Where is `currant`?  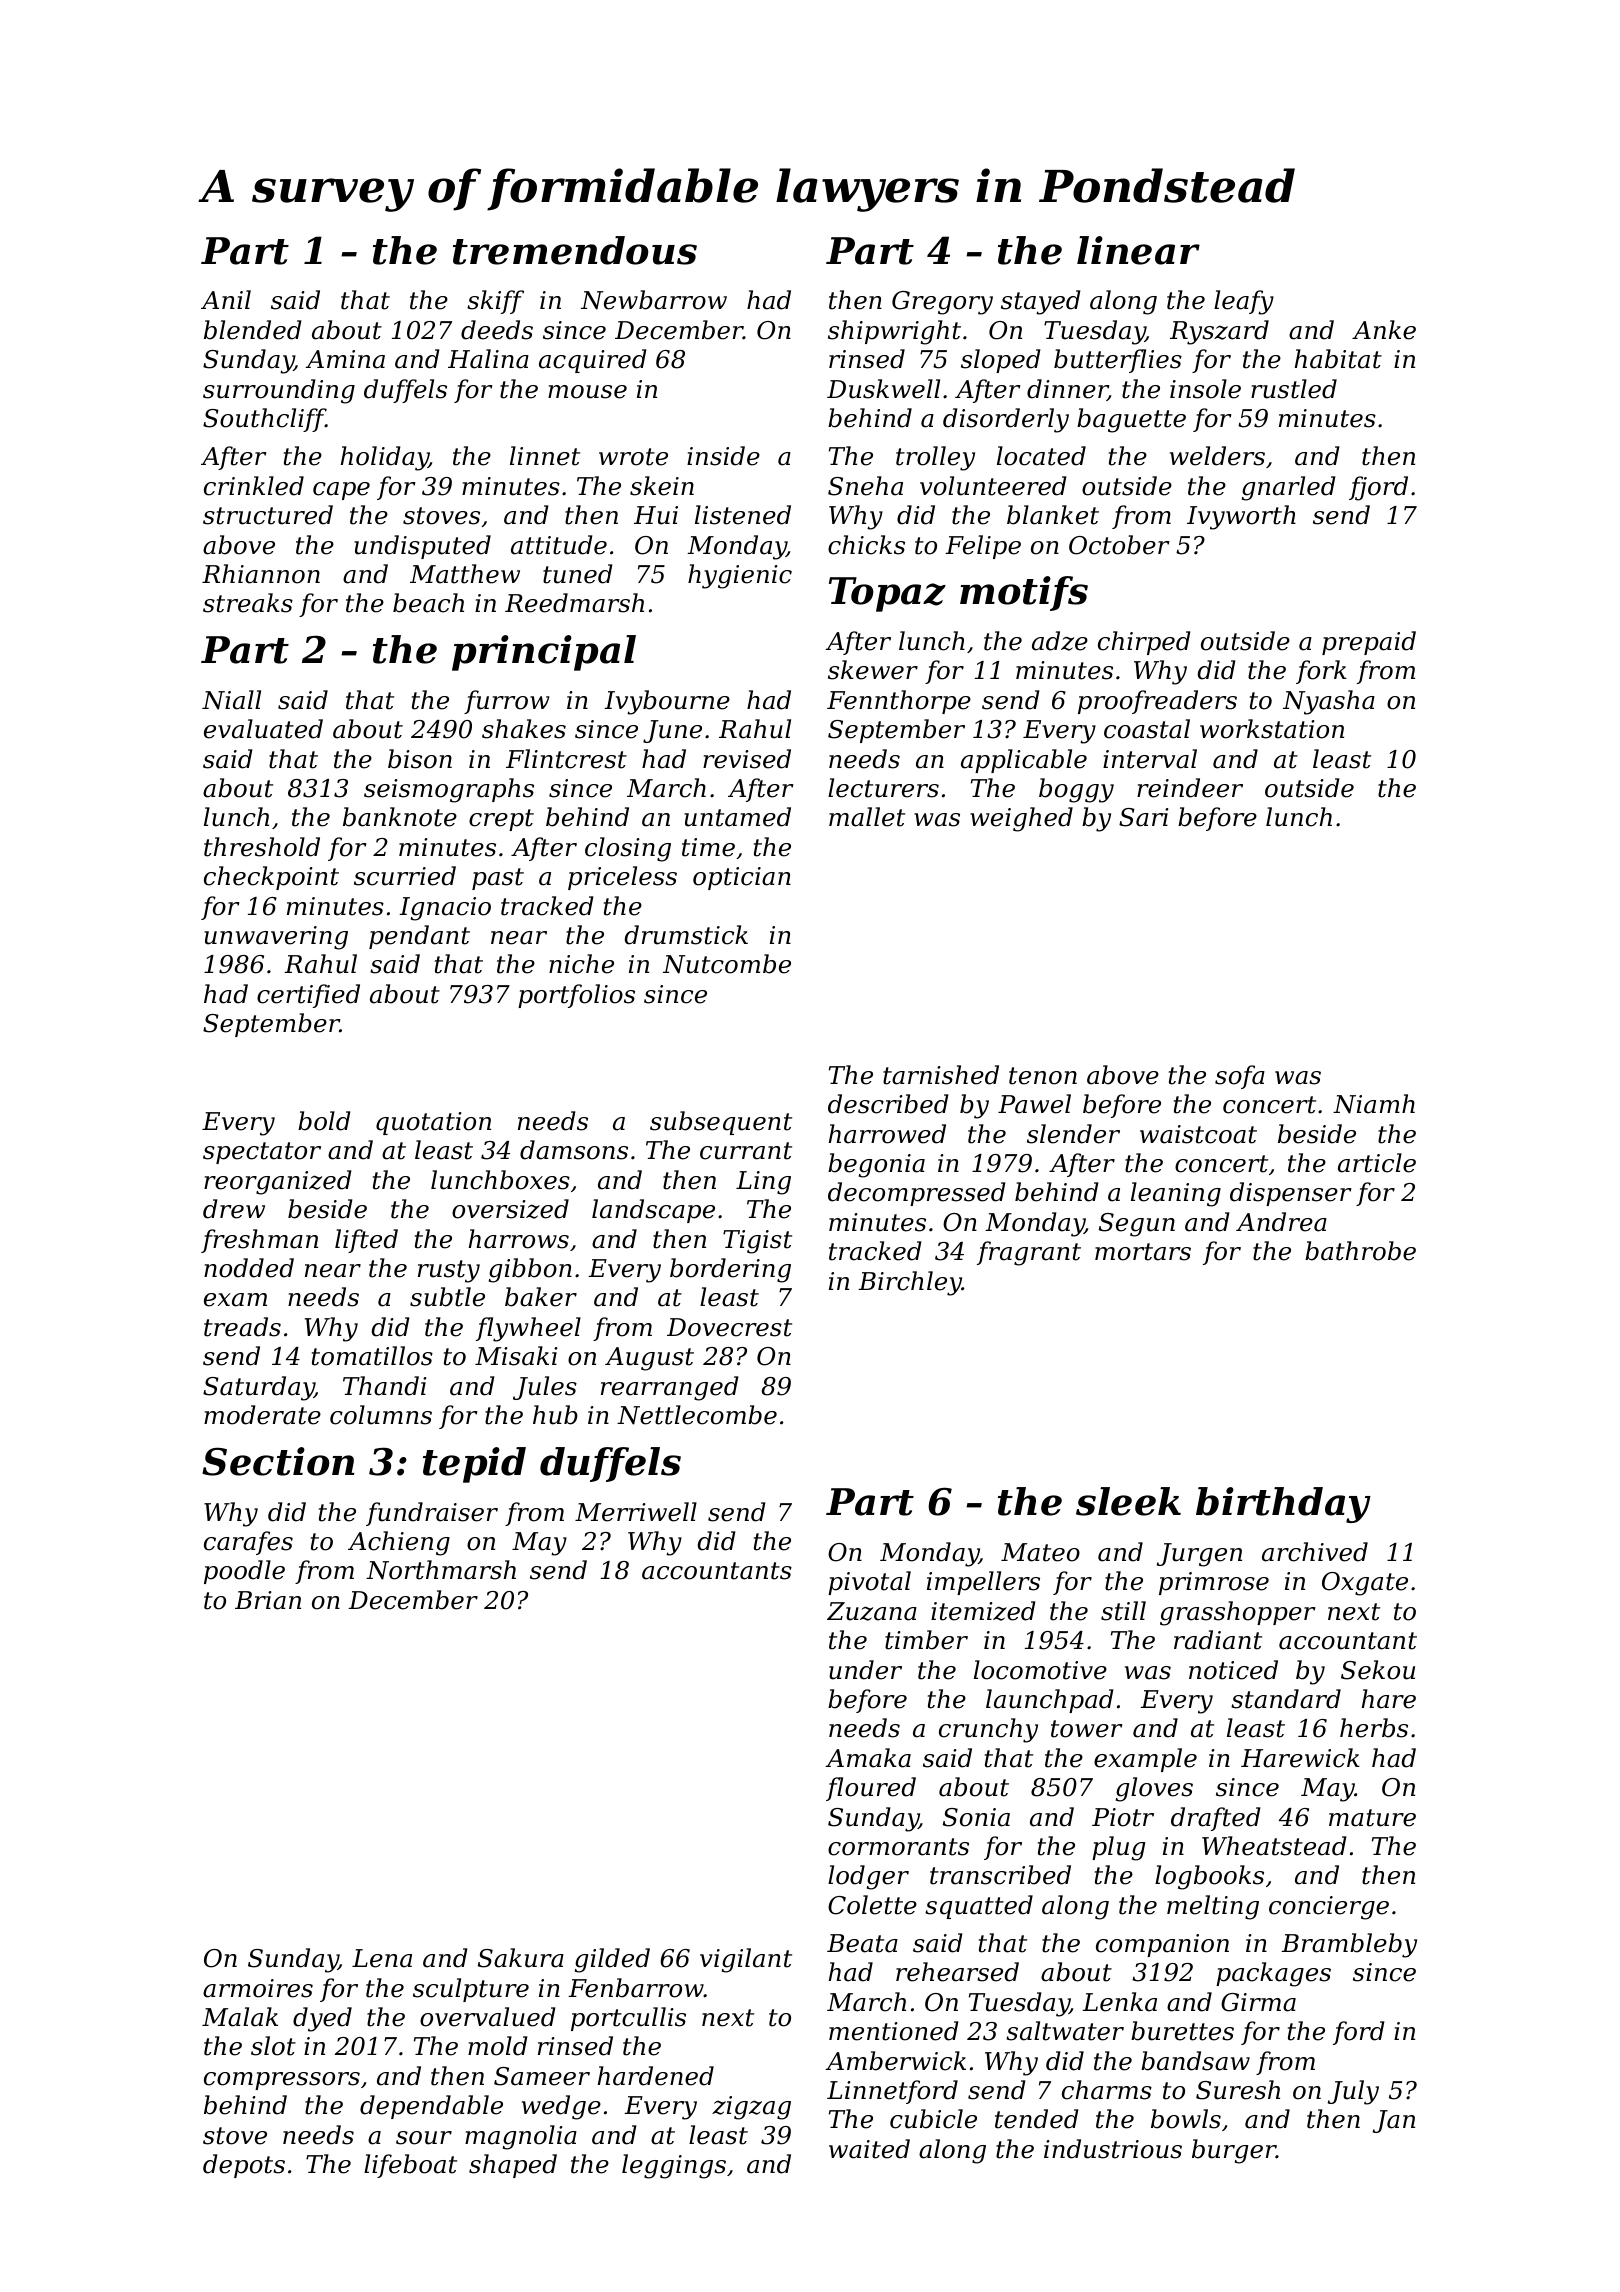
currant is located at coordinates (746, 1151).
